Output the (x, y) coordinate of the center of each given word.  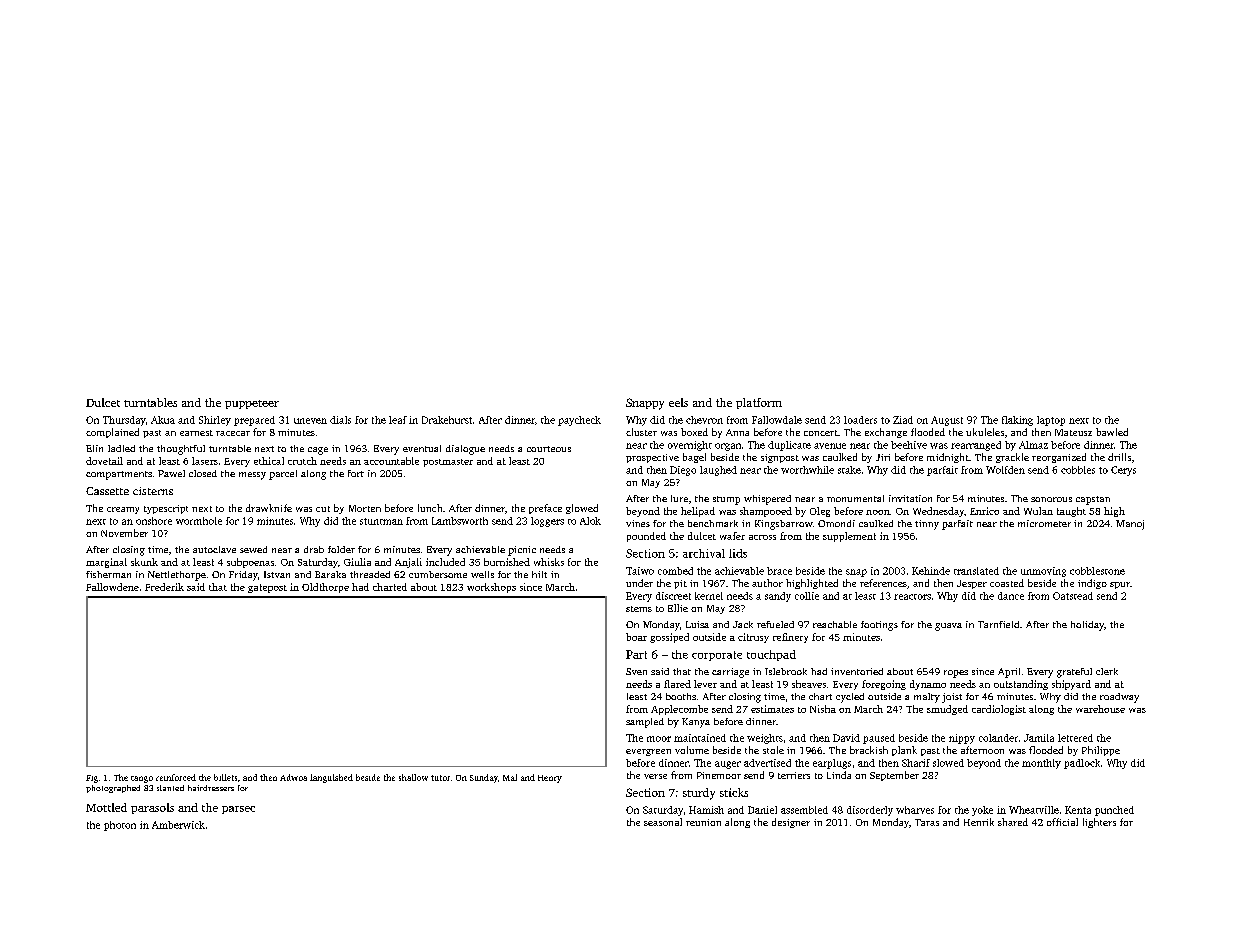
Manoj (1130, 525)
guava (948, 627)
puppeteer (252, 404)
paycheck (579, 421)
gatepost (267, 588)
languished (331, 778)
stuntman (381, 521)
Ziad (903, 420)
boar (636, 637)
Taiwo (640, 571)
